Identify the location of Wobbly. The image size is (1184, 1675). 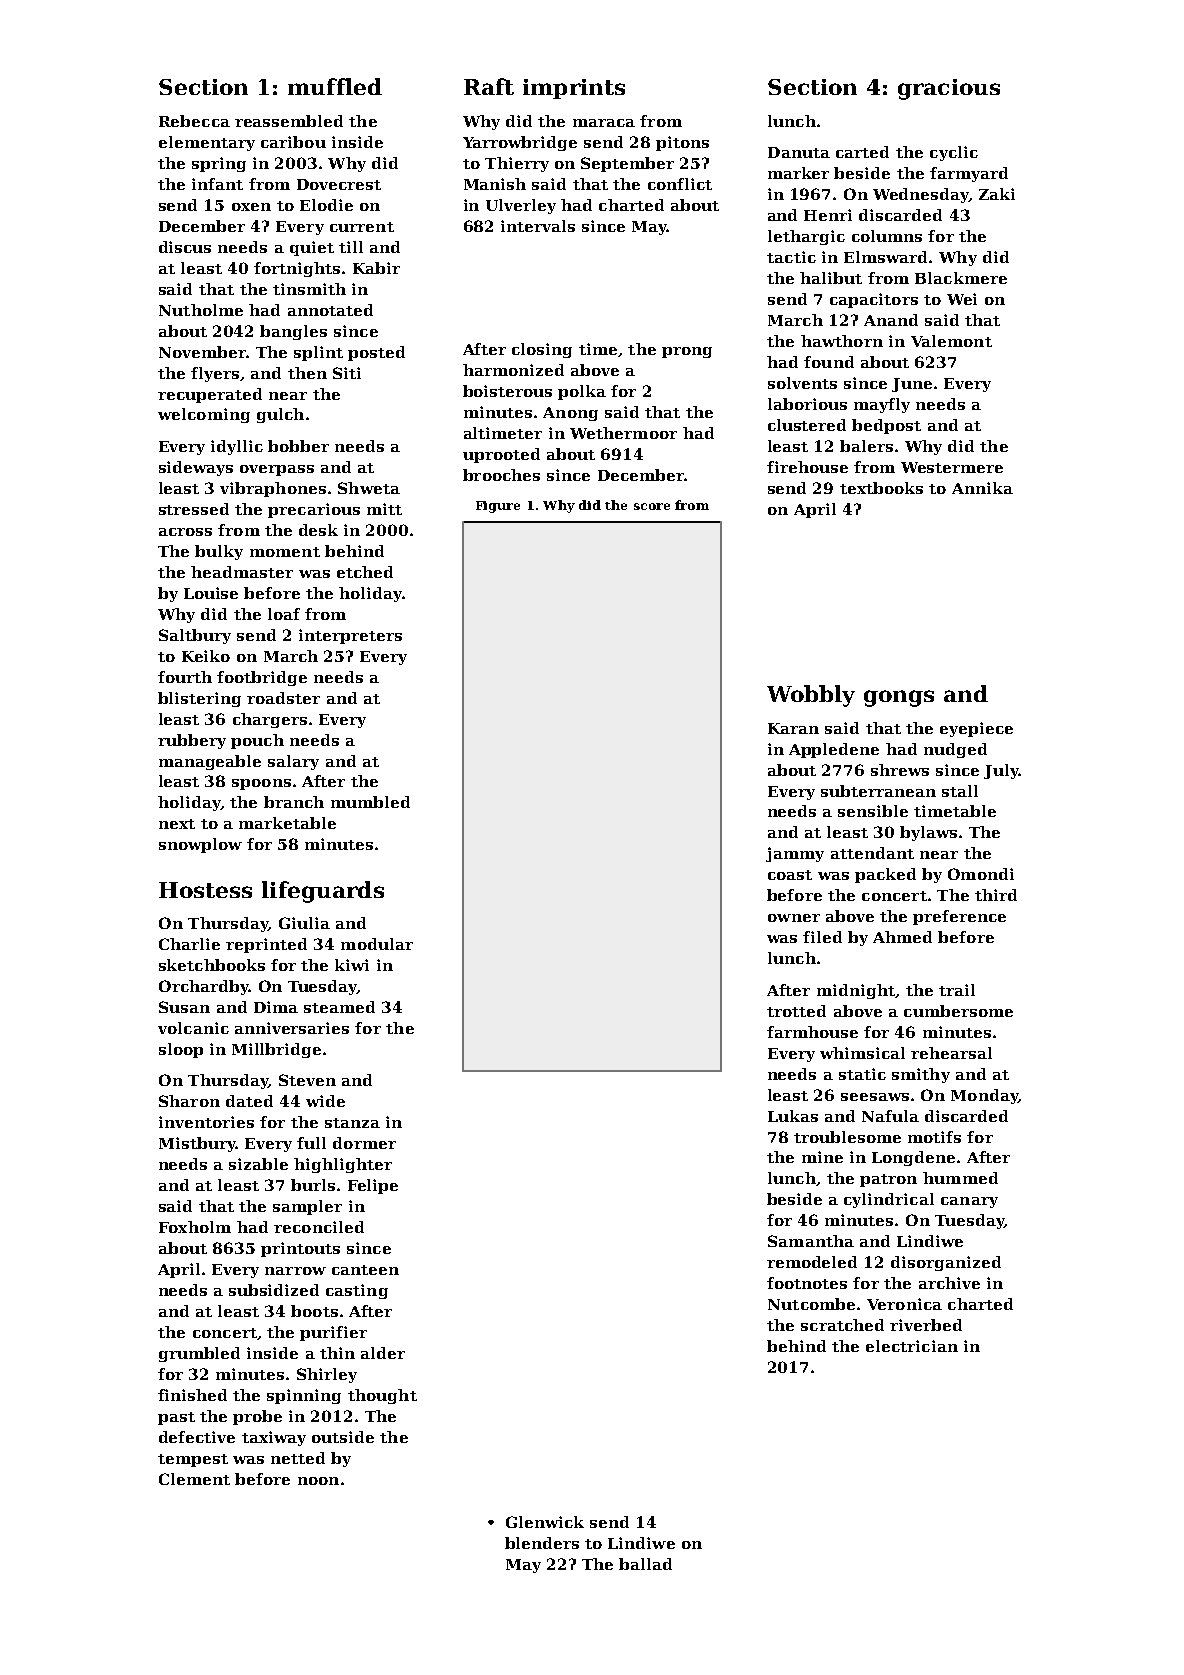
(811, 696).
